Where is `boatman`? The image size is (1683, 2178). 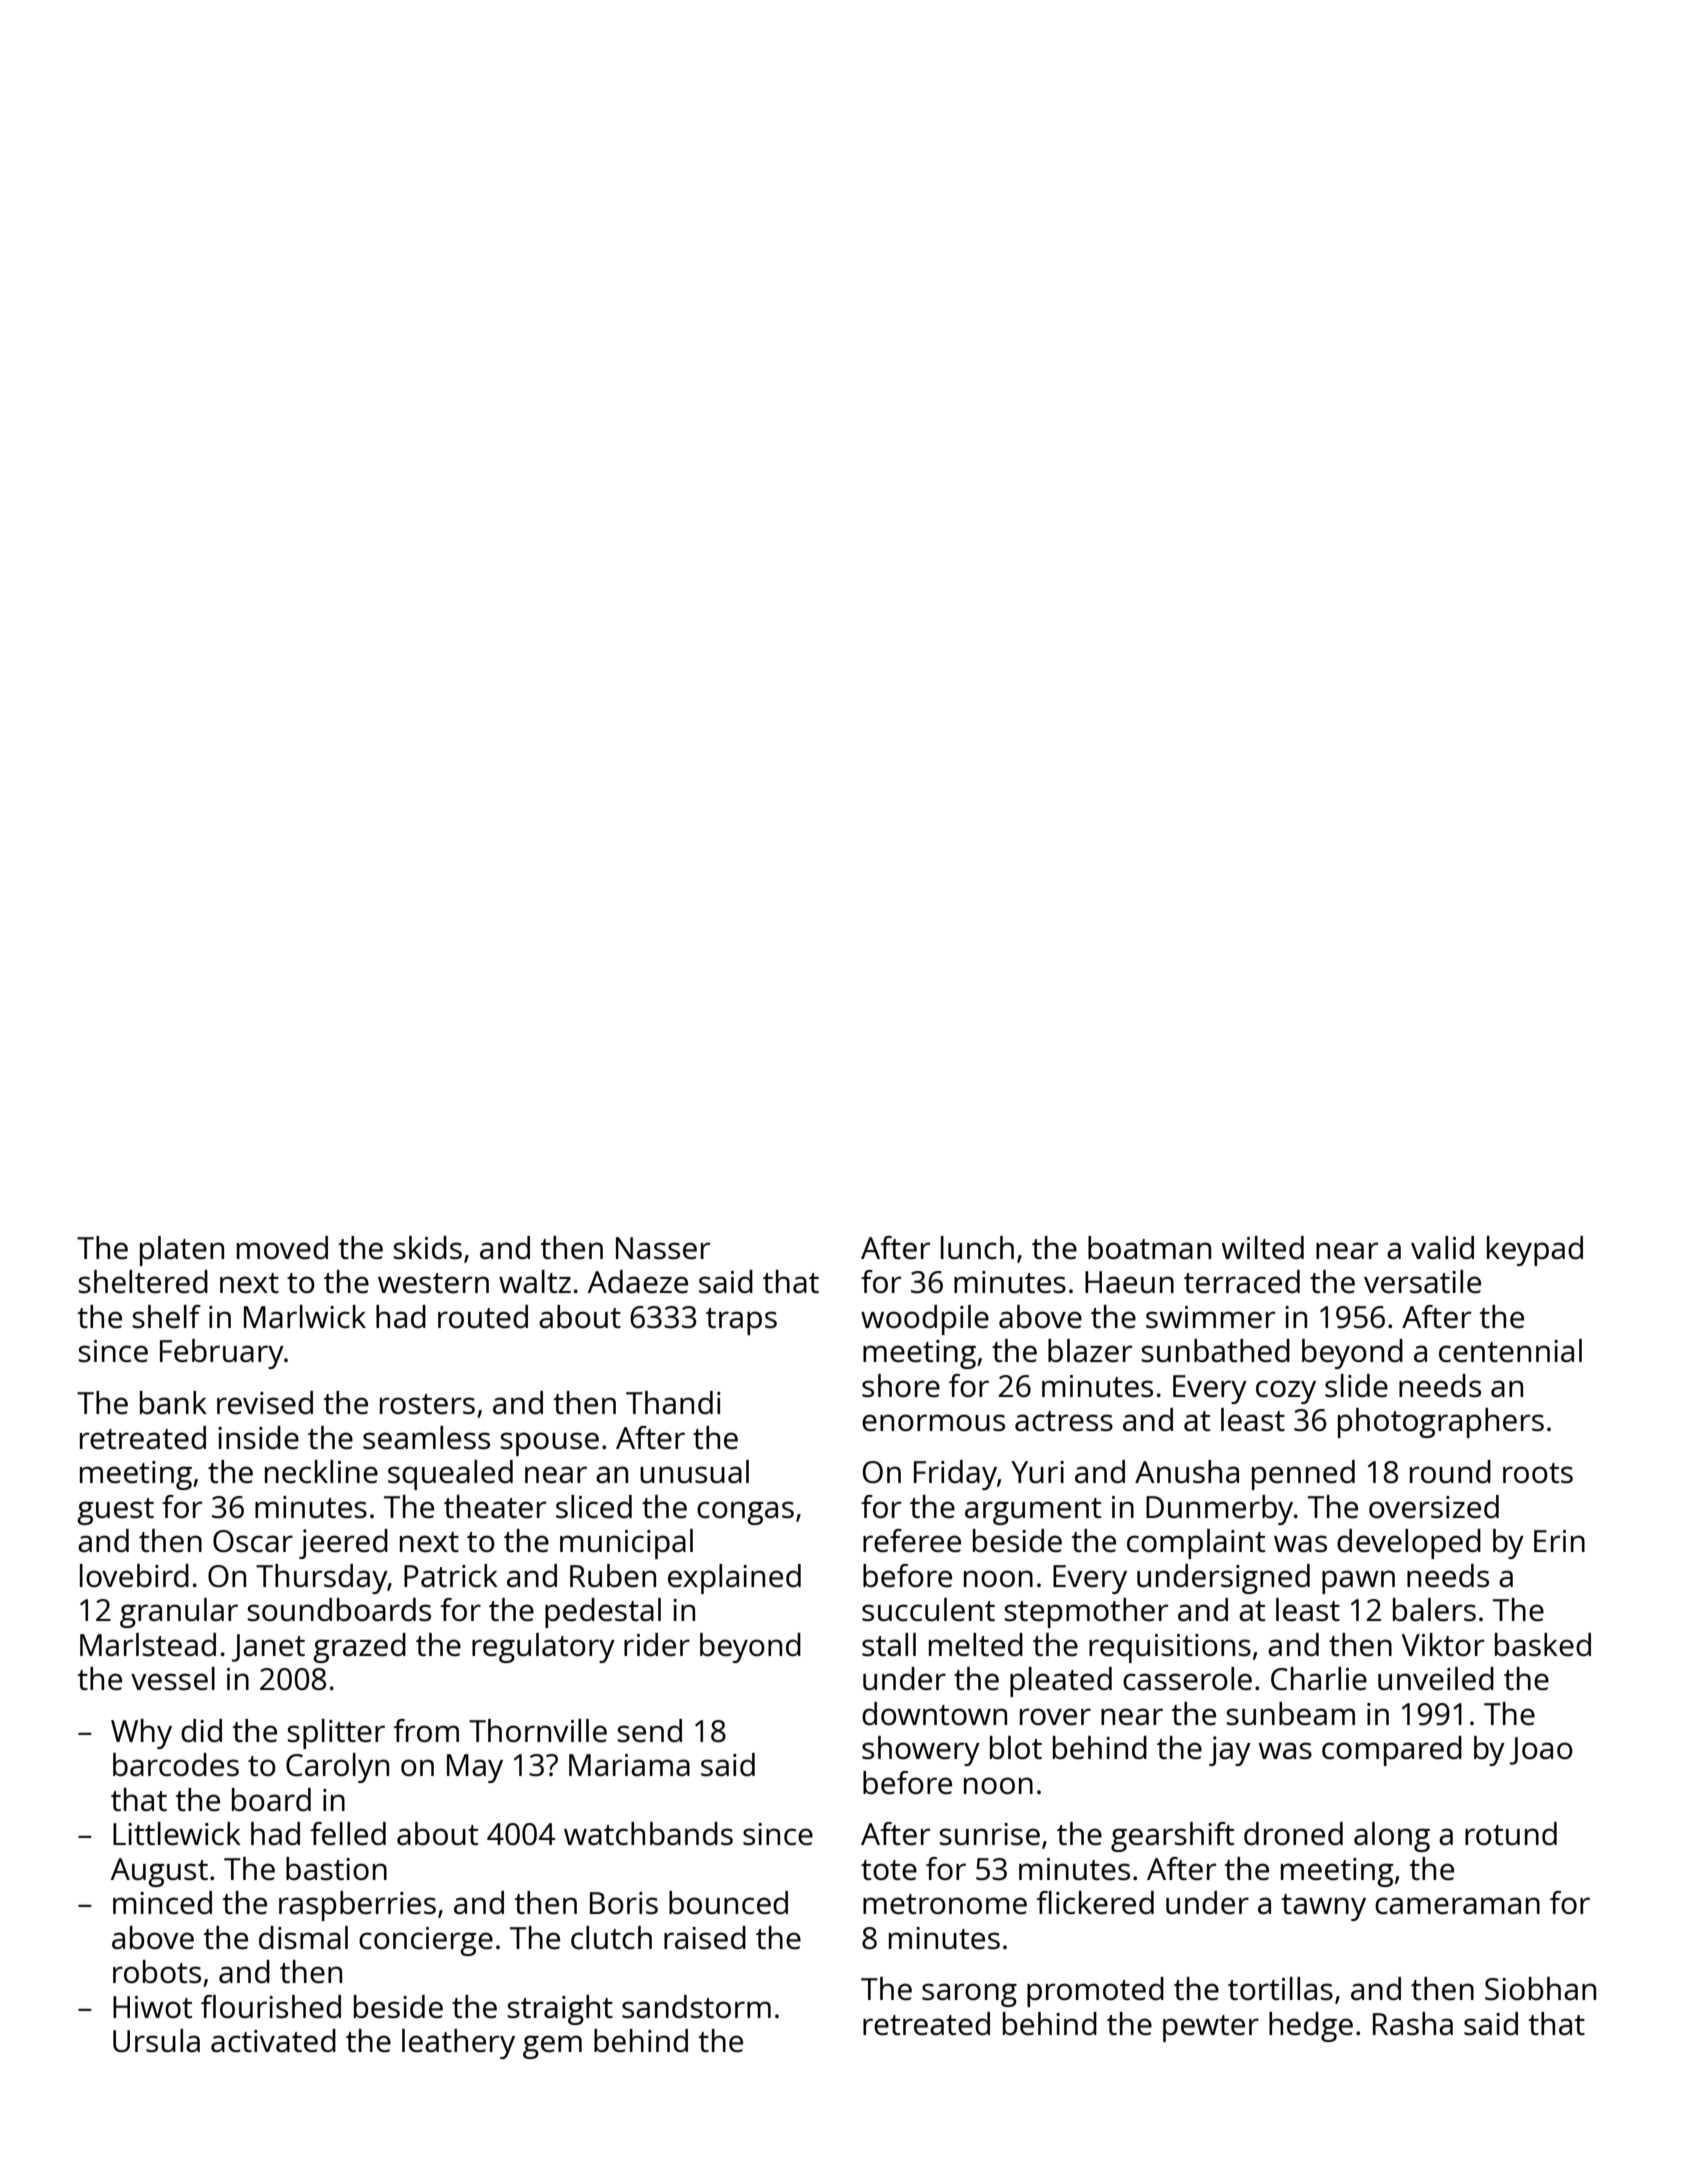 boatman is located at coordinates (1149, 1247).
